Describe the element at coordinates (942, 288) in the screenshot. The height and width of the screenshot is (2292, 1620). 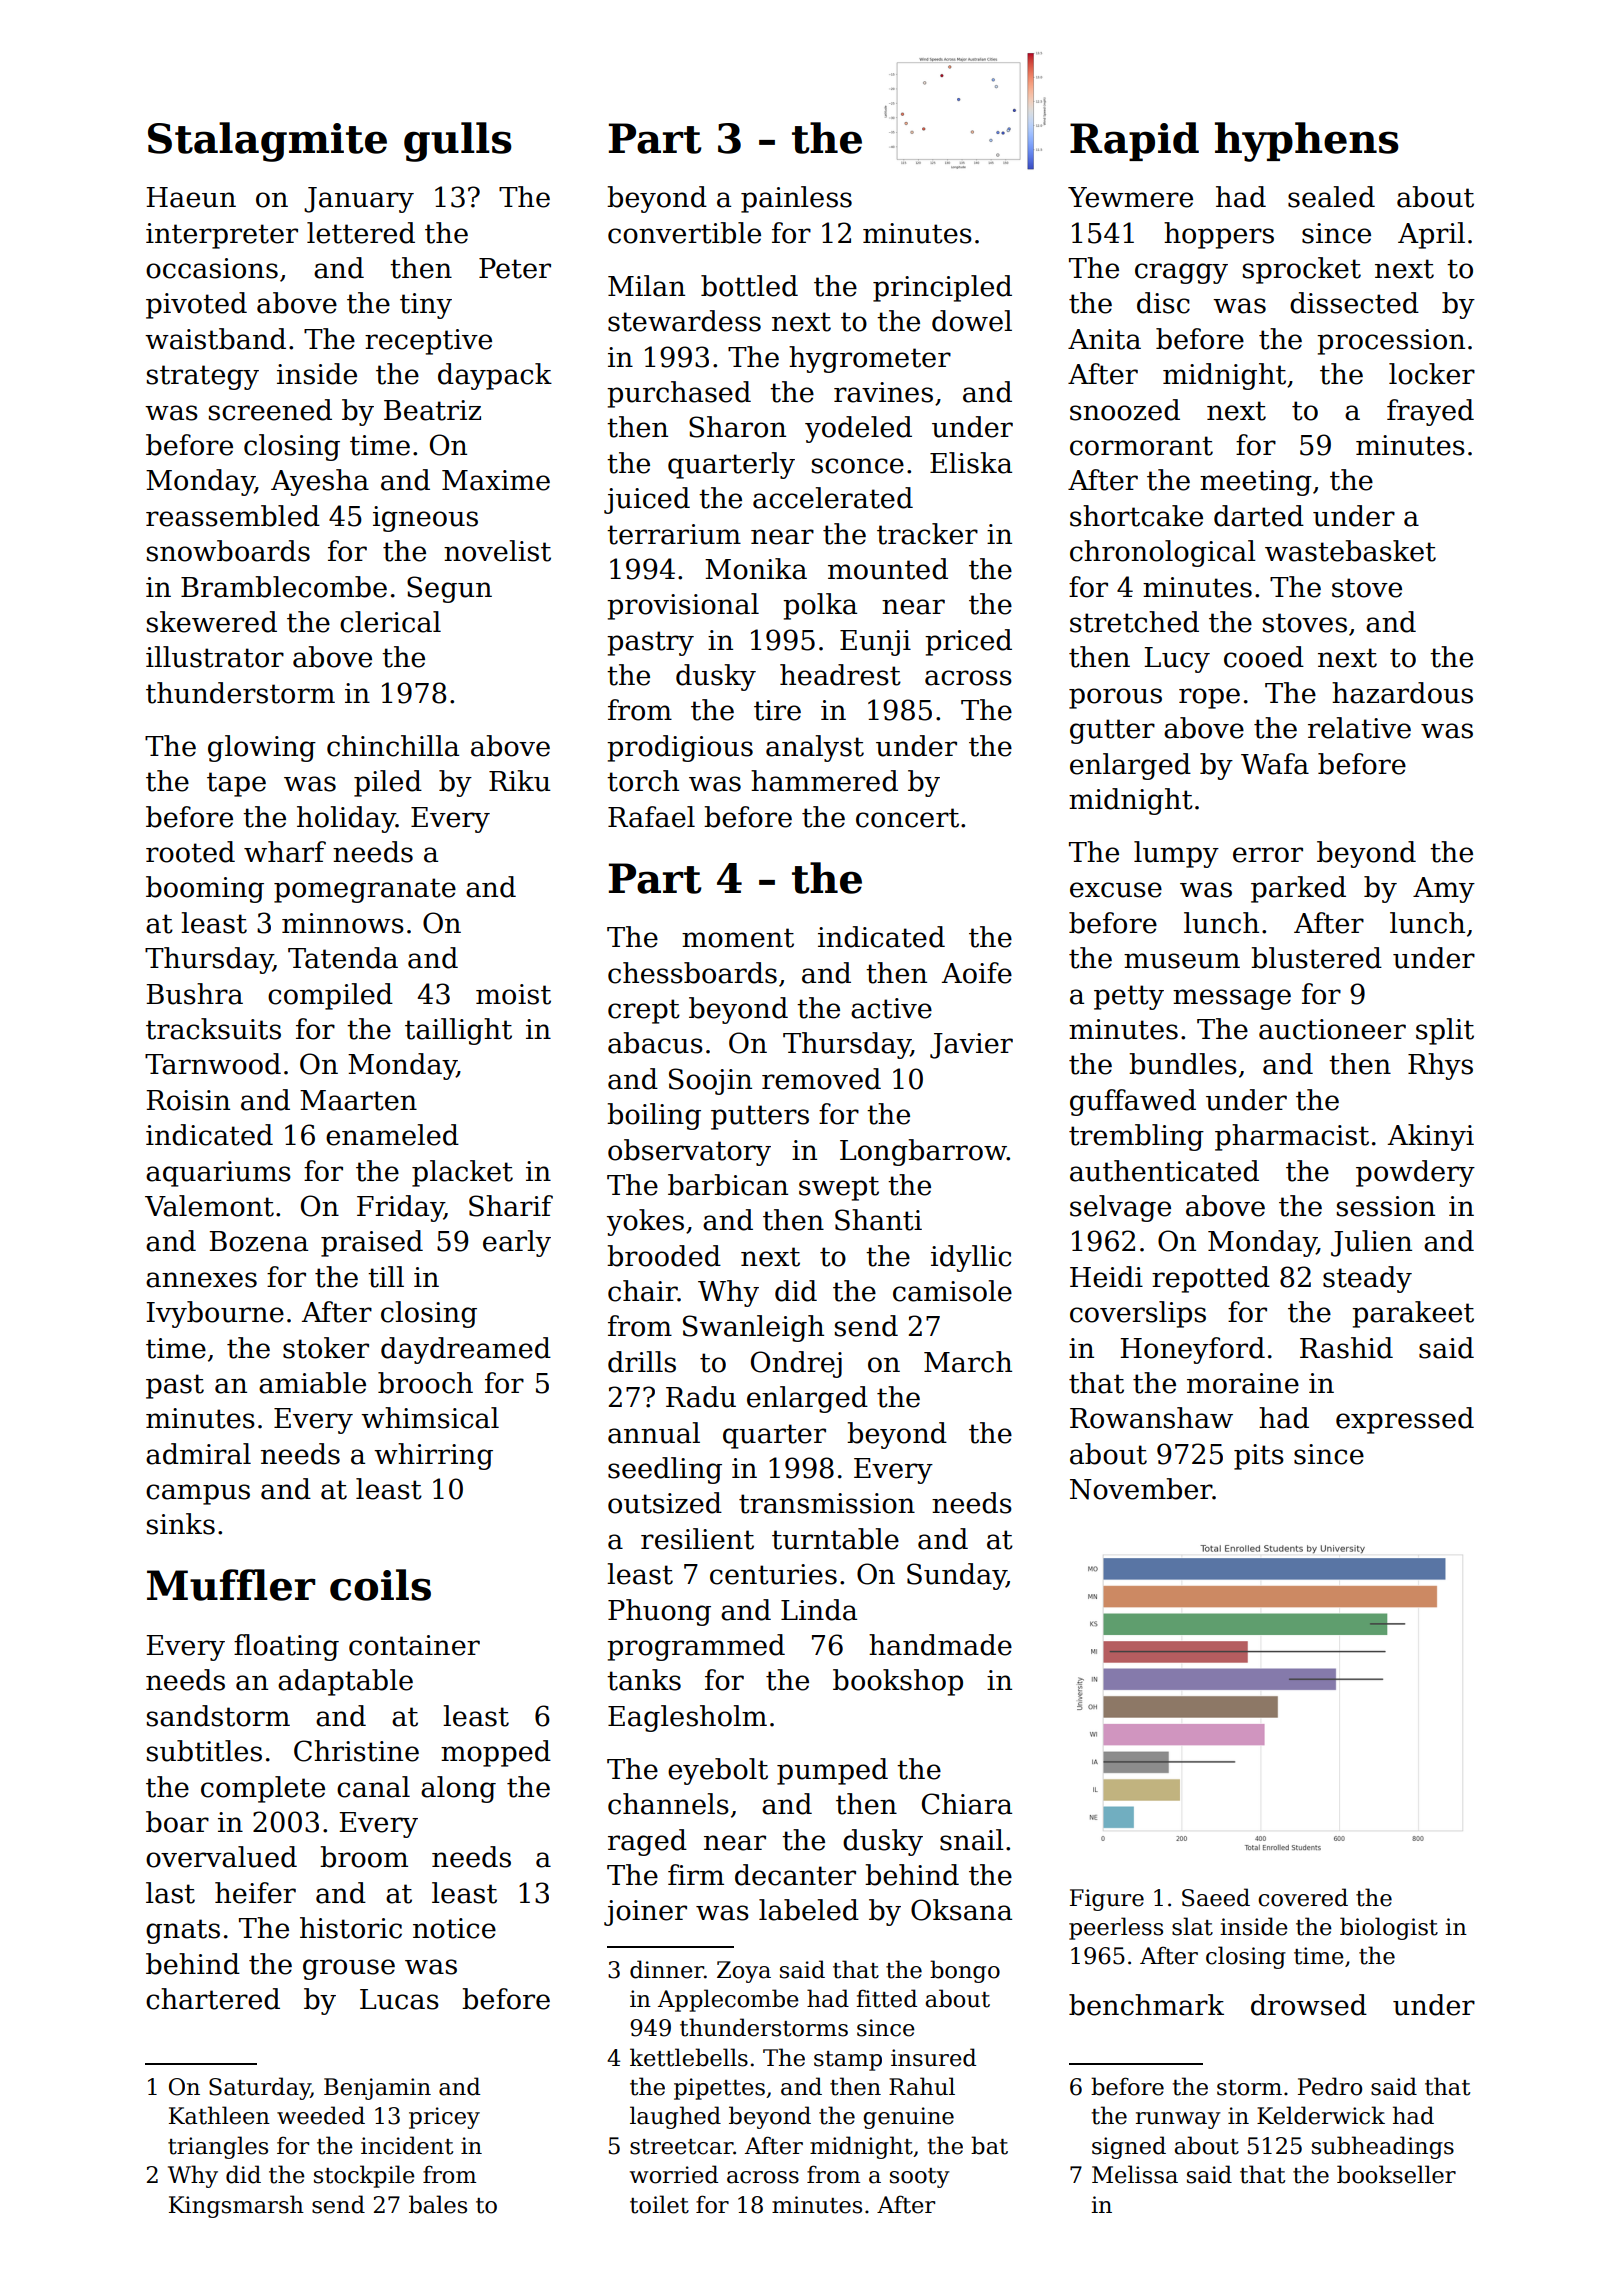
I see `principled` at that location.
